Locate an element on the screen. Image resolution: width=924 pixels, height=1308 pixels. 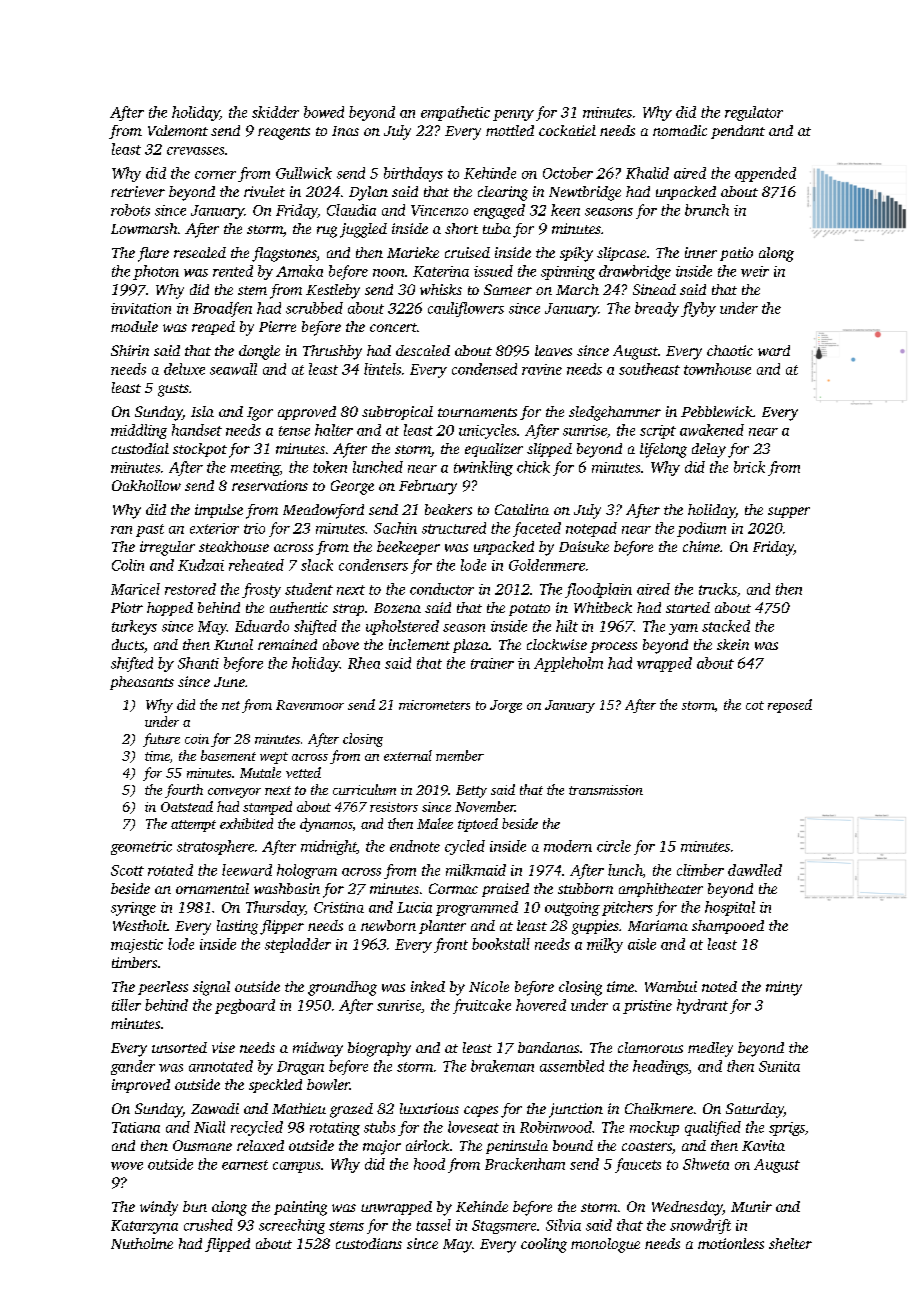
motionless is located at coordinates (731, 1243).
